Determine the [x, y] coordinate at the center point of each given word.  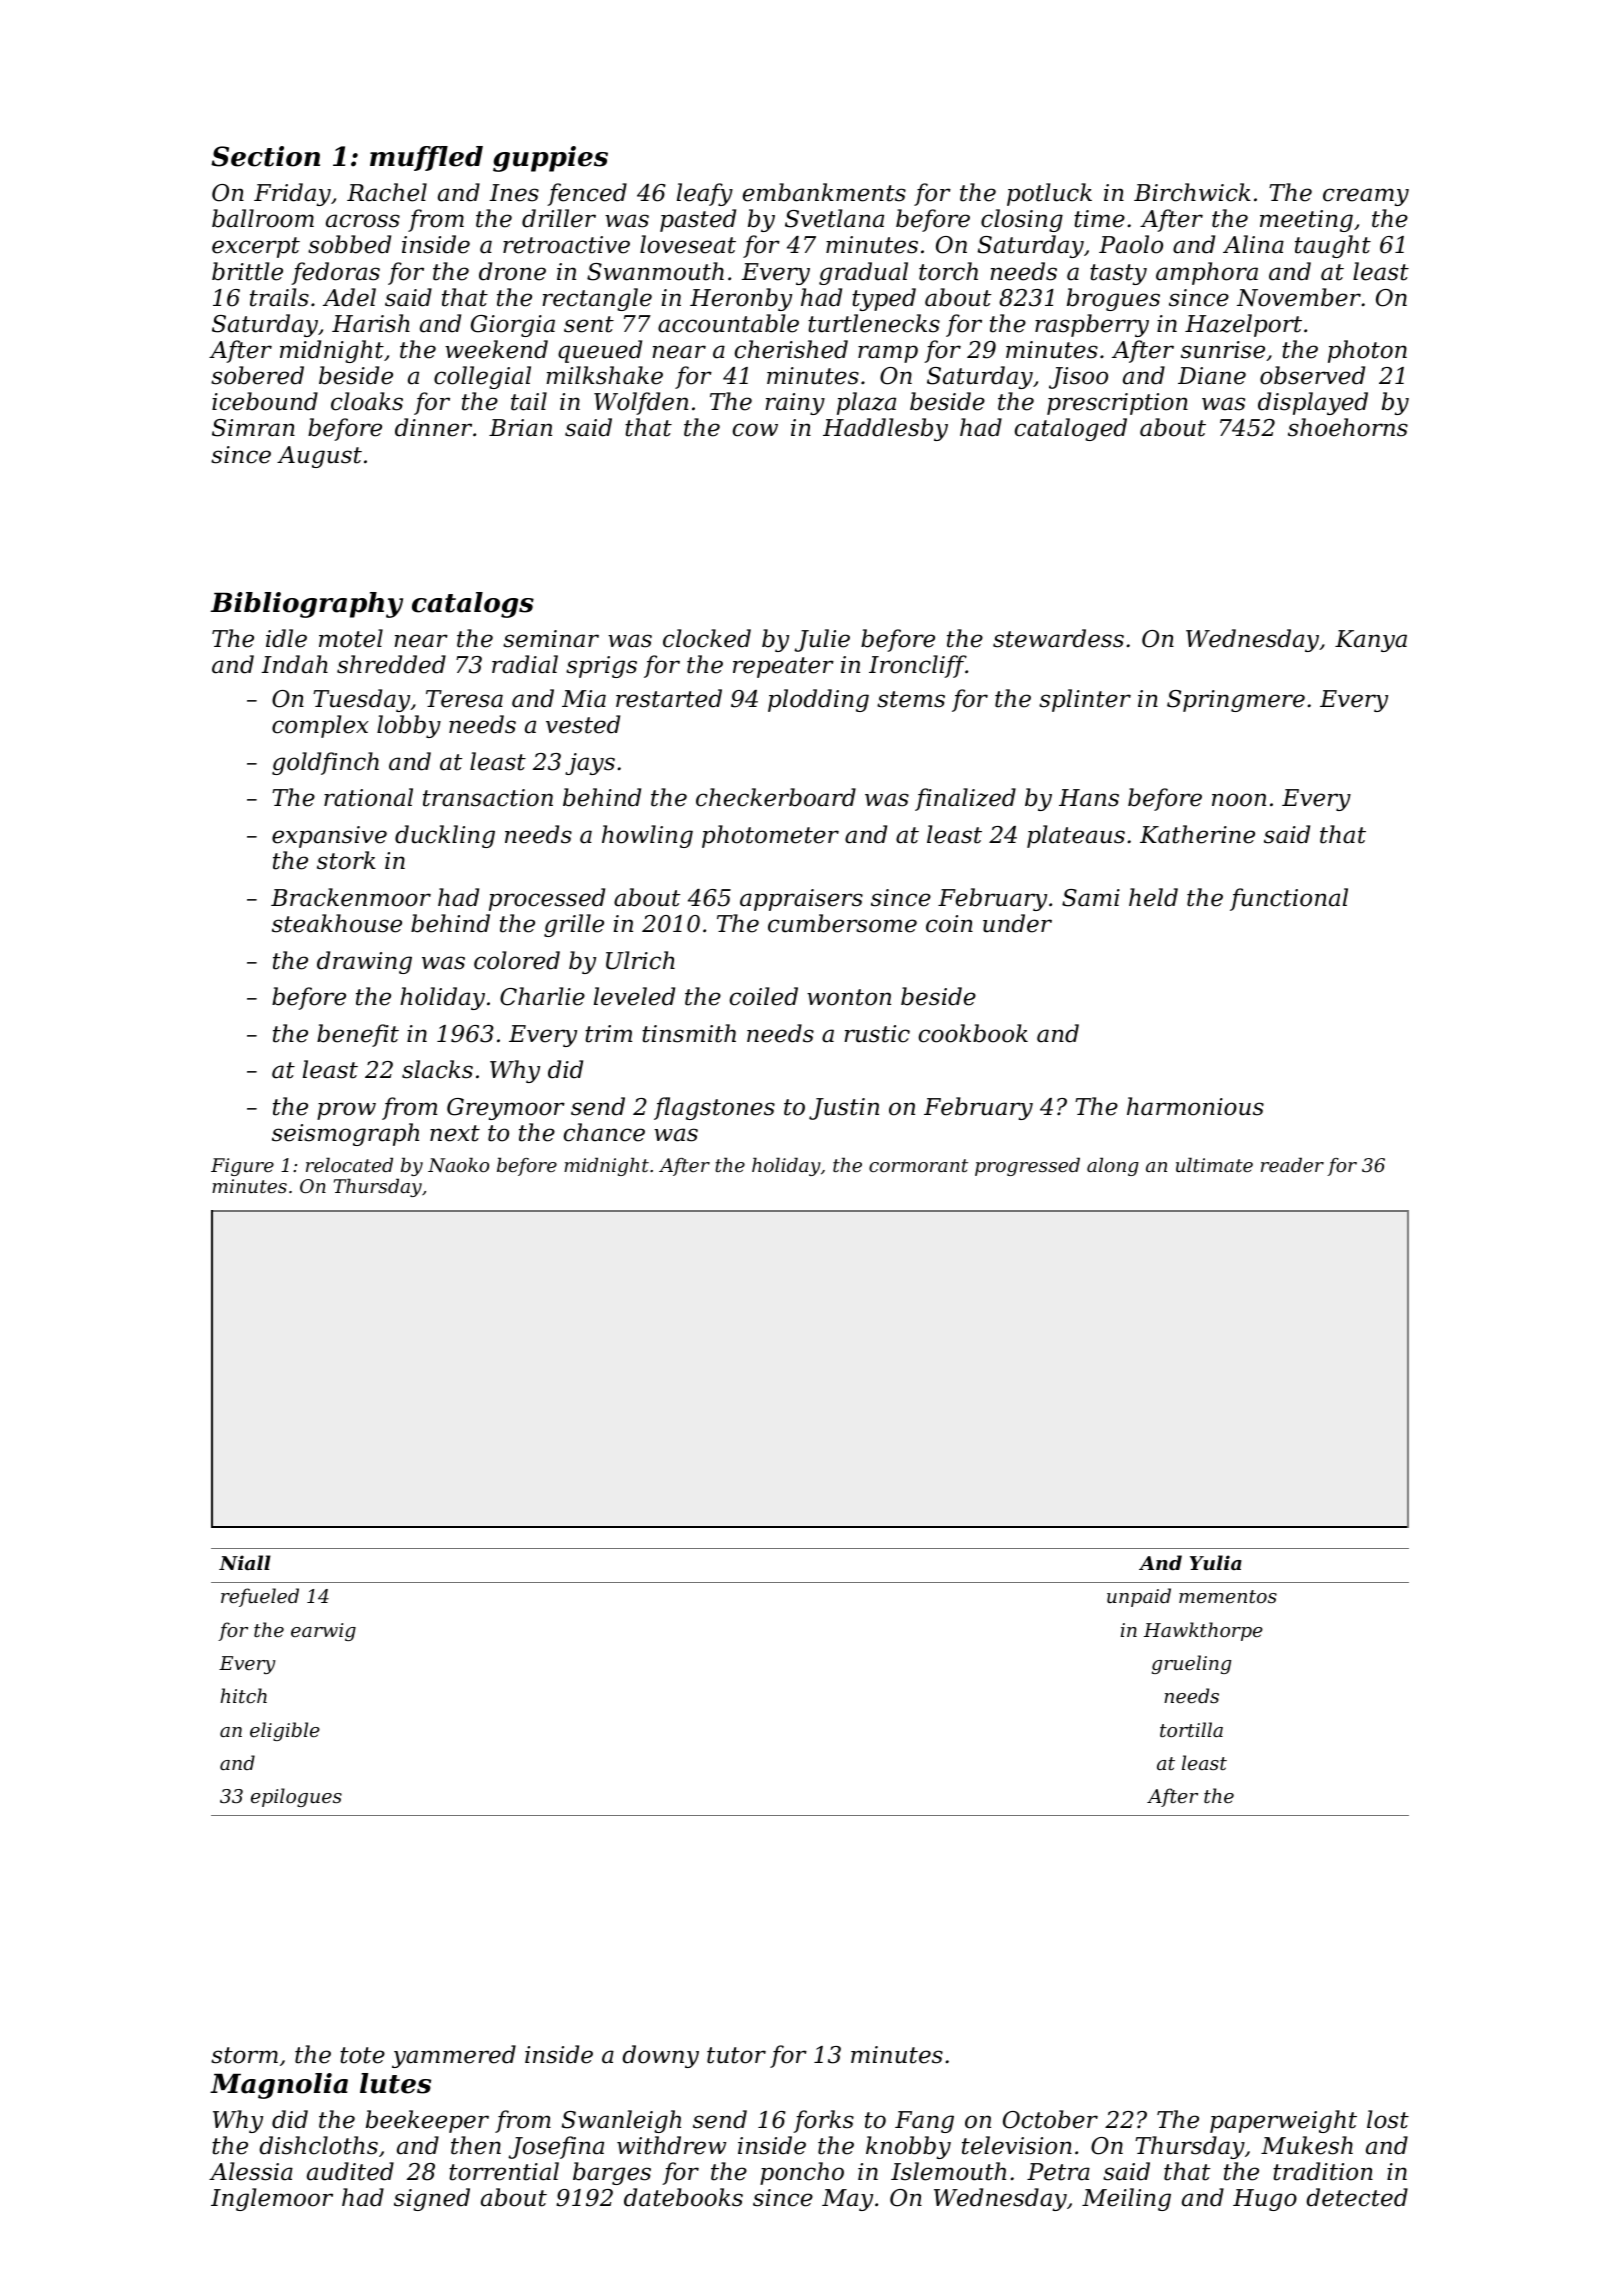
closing [1022, 220]
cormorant [918, 1165]
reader [1292, 1164]
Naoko [458, 1164]
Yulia [1216, 1562]
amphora [1207, 273]
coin [949, 924]
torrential [504, 2171]
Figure [242, 1167]
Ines [514, 193]
